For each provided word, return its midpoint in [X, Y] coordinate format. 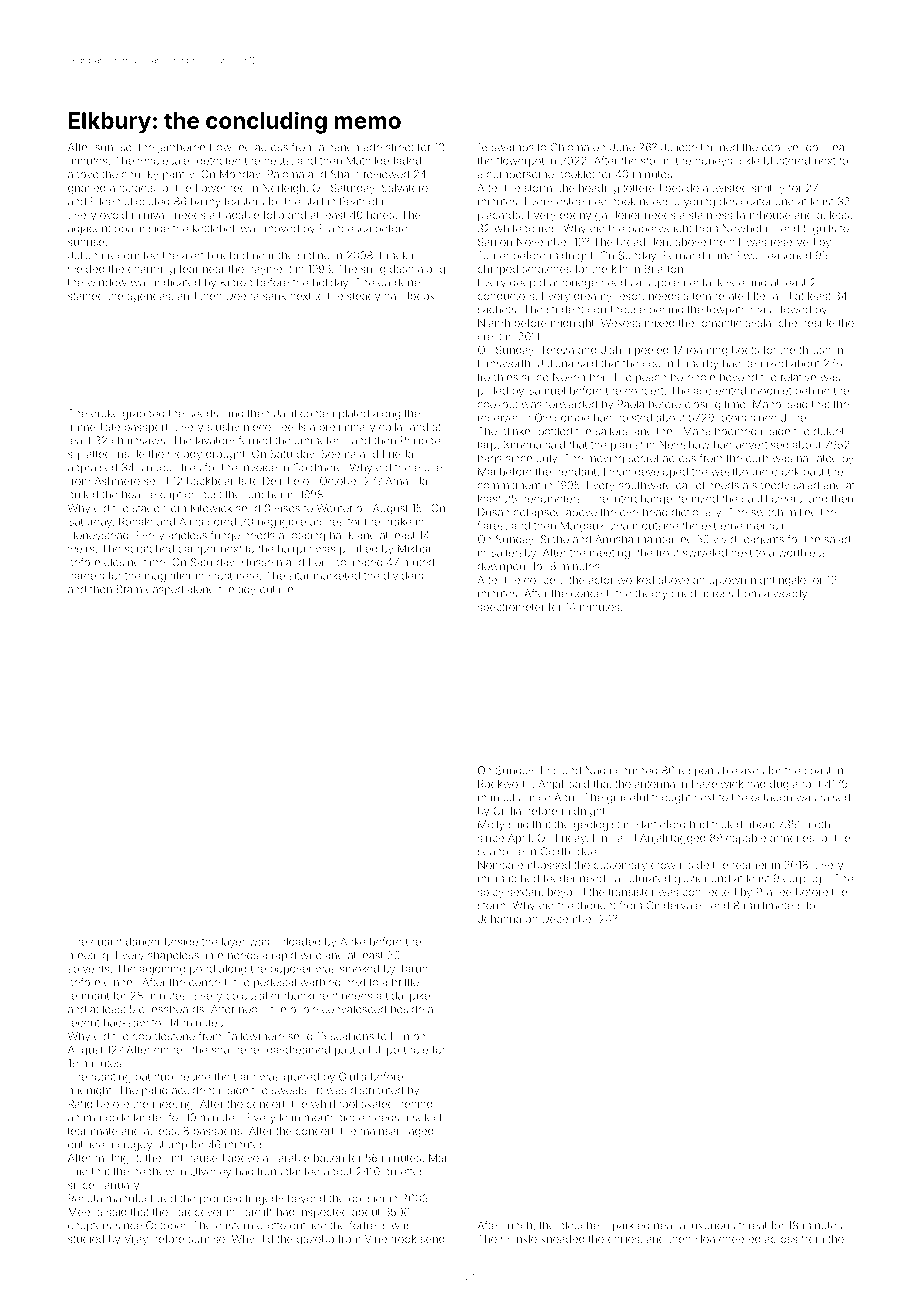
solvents [88, 969]
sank [274, 296]
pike [420, 996]
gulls [824, 229]
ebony [575, 216]
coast [817, 771]
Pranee [774, 892]
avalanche [771, 323]
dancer [143, 942]
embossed [543, 865]
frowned [230, 147]
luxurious [712, 1225]
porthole [407, 1051]
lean [290, 1117]
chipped [498, 270]
